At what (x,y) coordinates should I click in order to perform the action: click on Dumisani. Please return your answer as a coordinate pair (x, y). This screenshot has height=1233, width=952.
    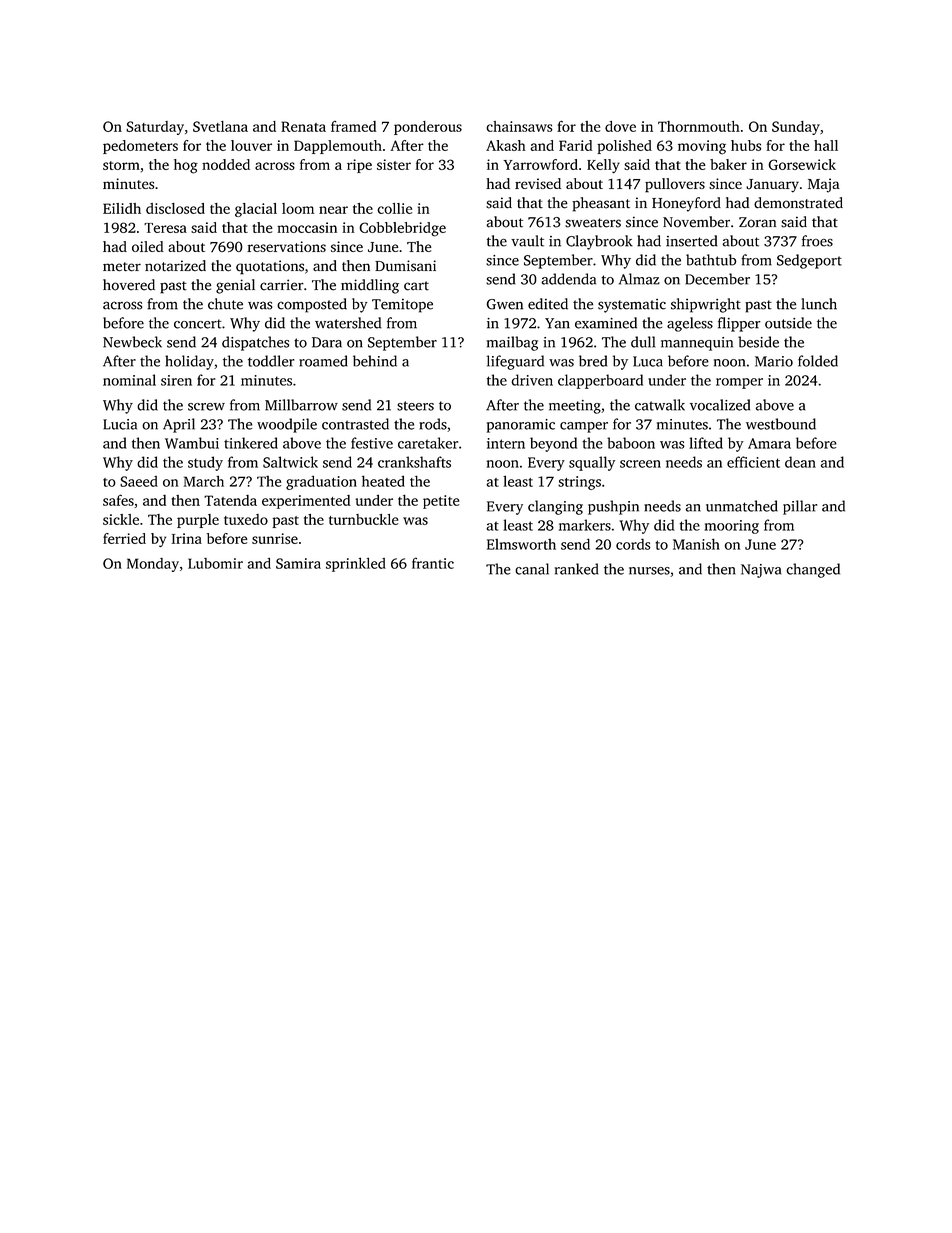
    Looking at the image, I should click on (405, 266).
